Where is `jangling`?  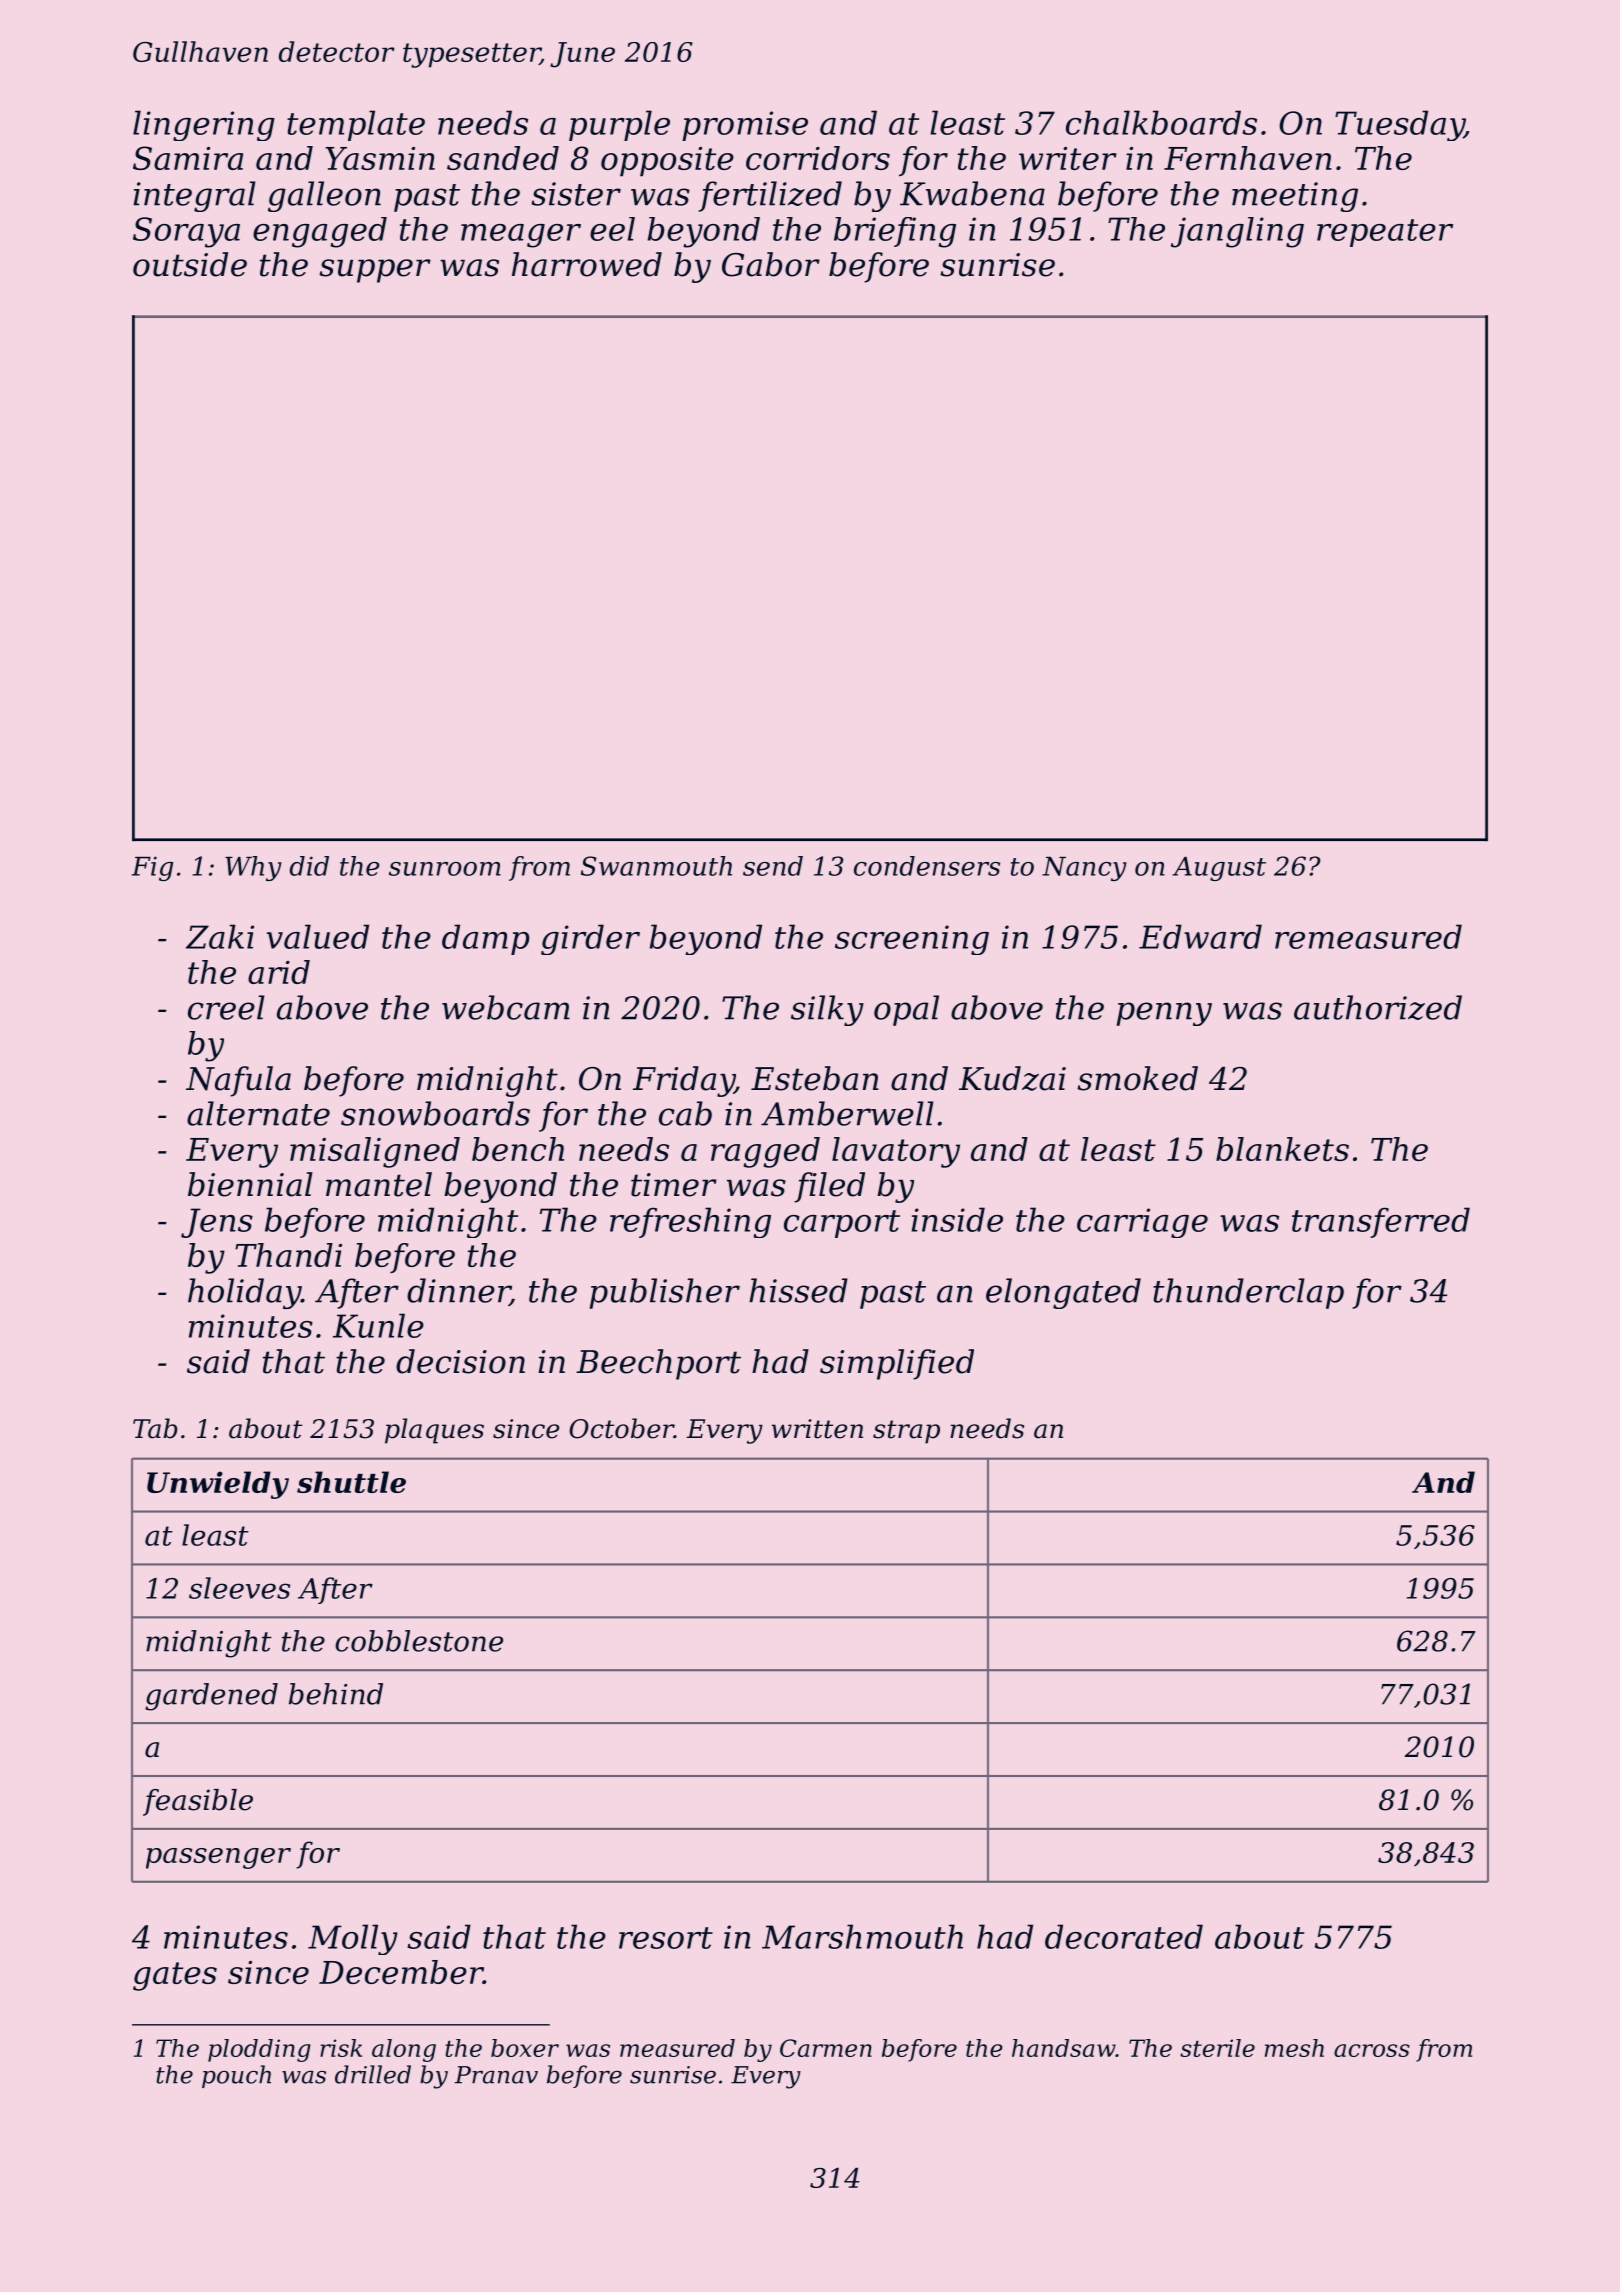 jangling is located at coordinates (1237, 232).
